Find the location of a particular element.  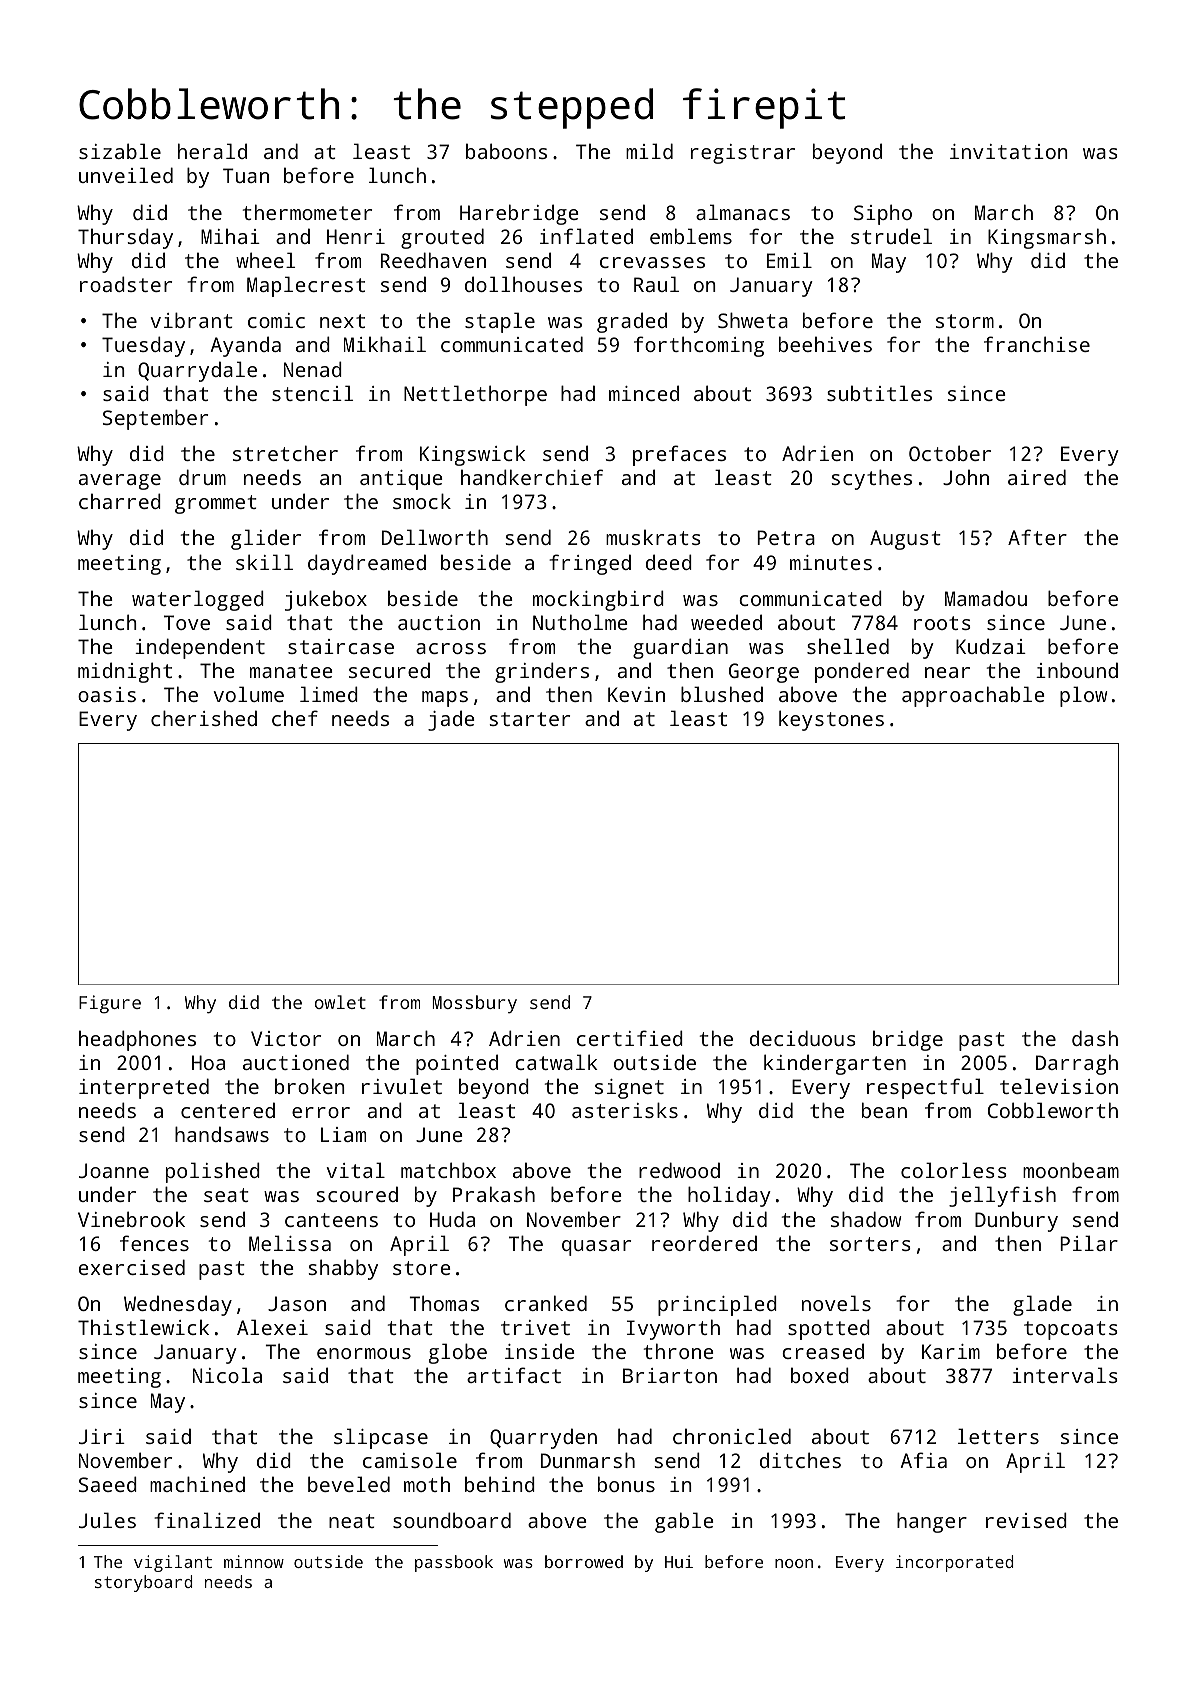

invitation is located at coordinates (1009, 151).
